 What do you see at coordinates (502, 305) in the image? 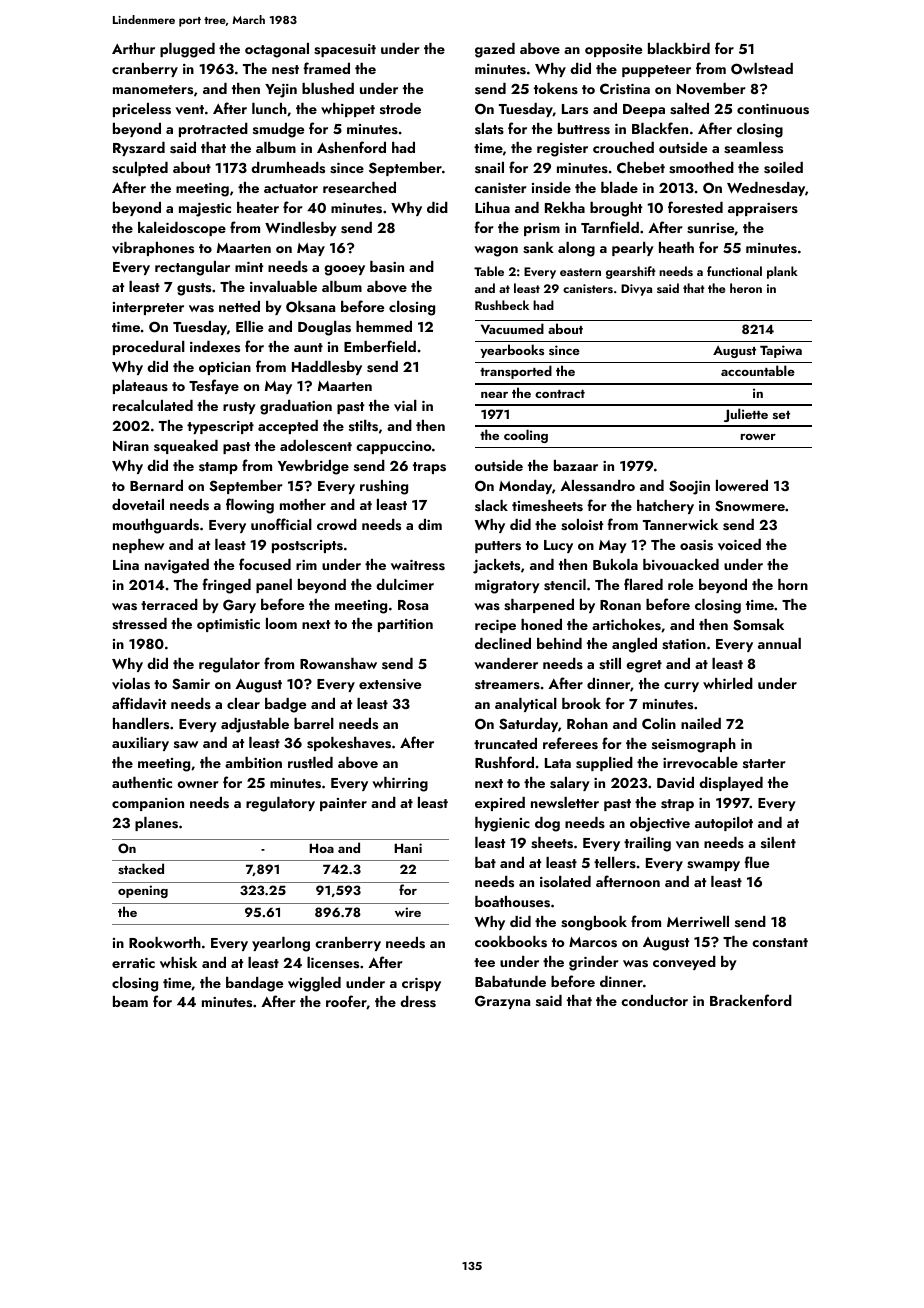
I see `Rushbeck` at bounding box center [502, 305].
